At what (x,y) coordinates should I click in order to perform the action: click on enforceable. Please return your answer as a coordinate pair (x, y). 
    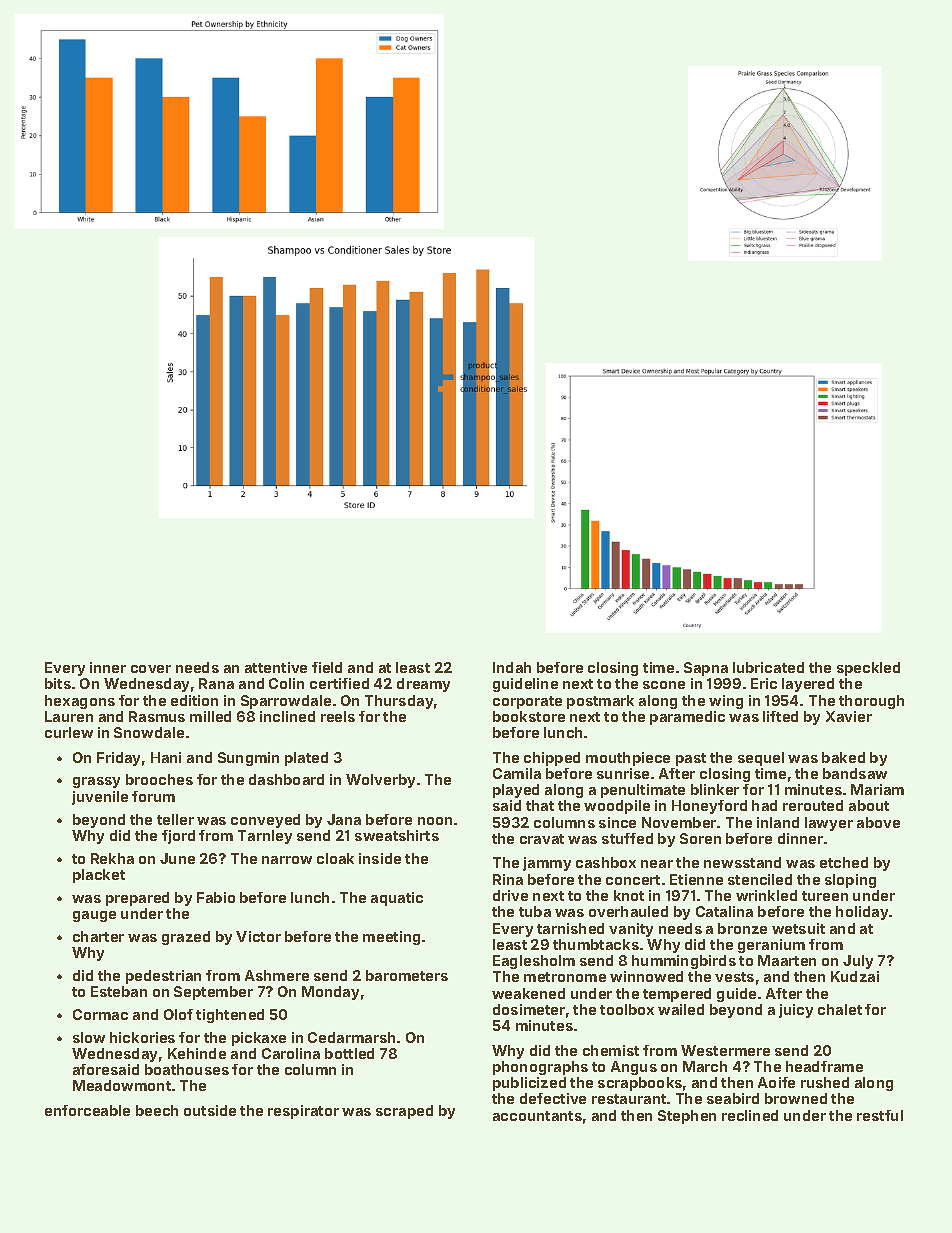
    Looking at the image, I should click on (87, 1110).
